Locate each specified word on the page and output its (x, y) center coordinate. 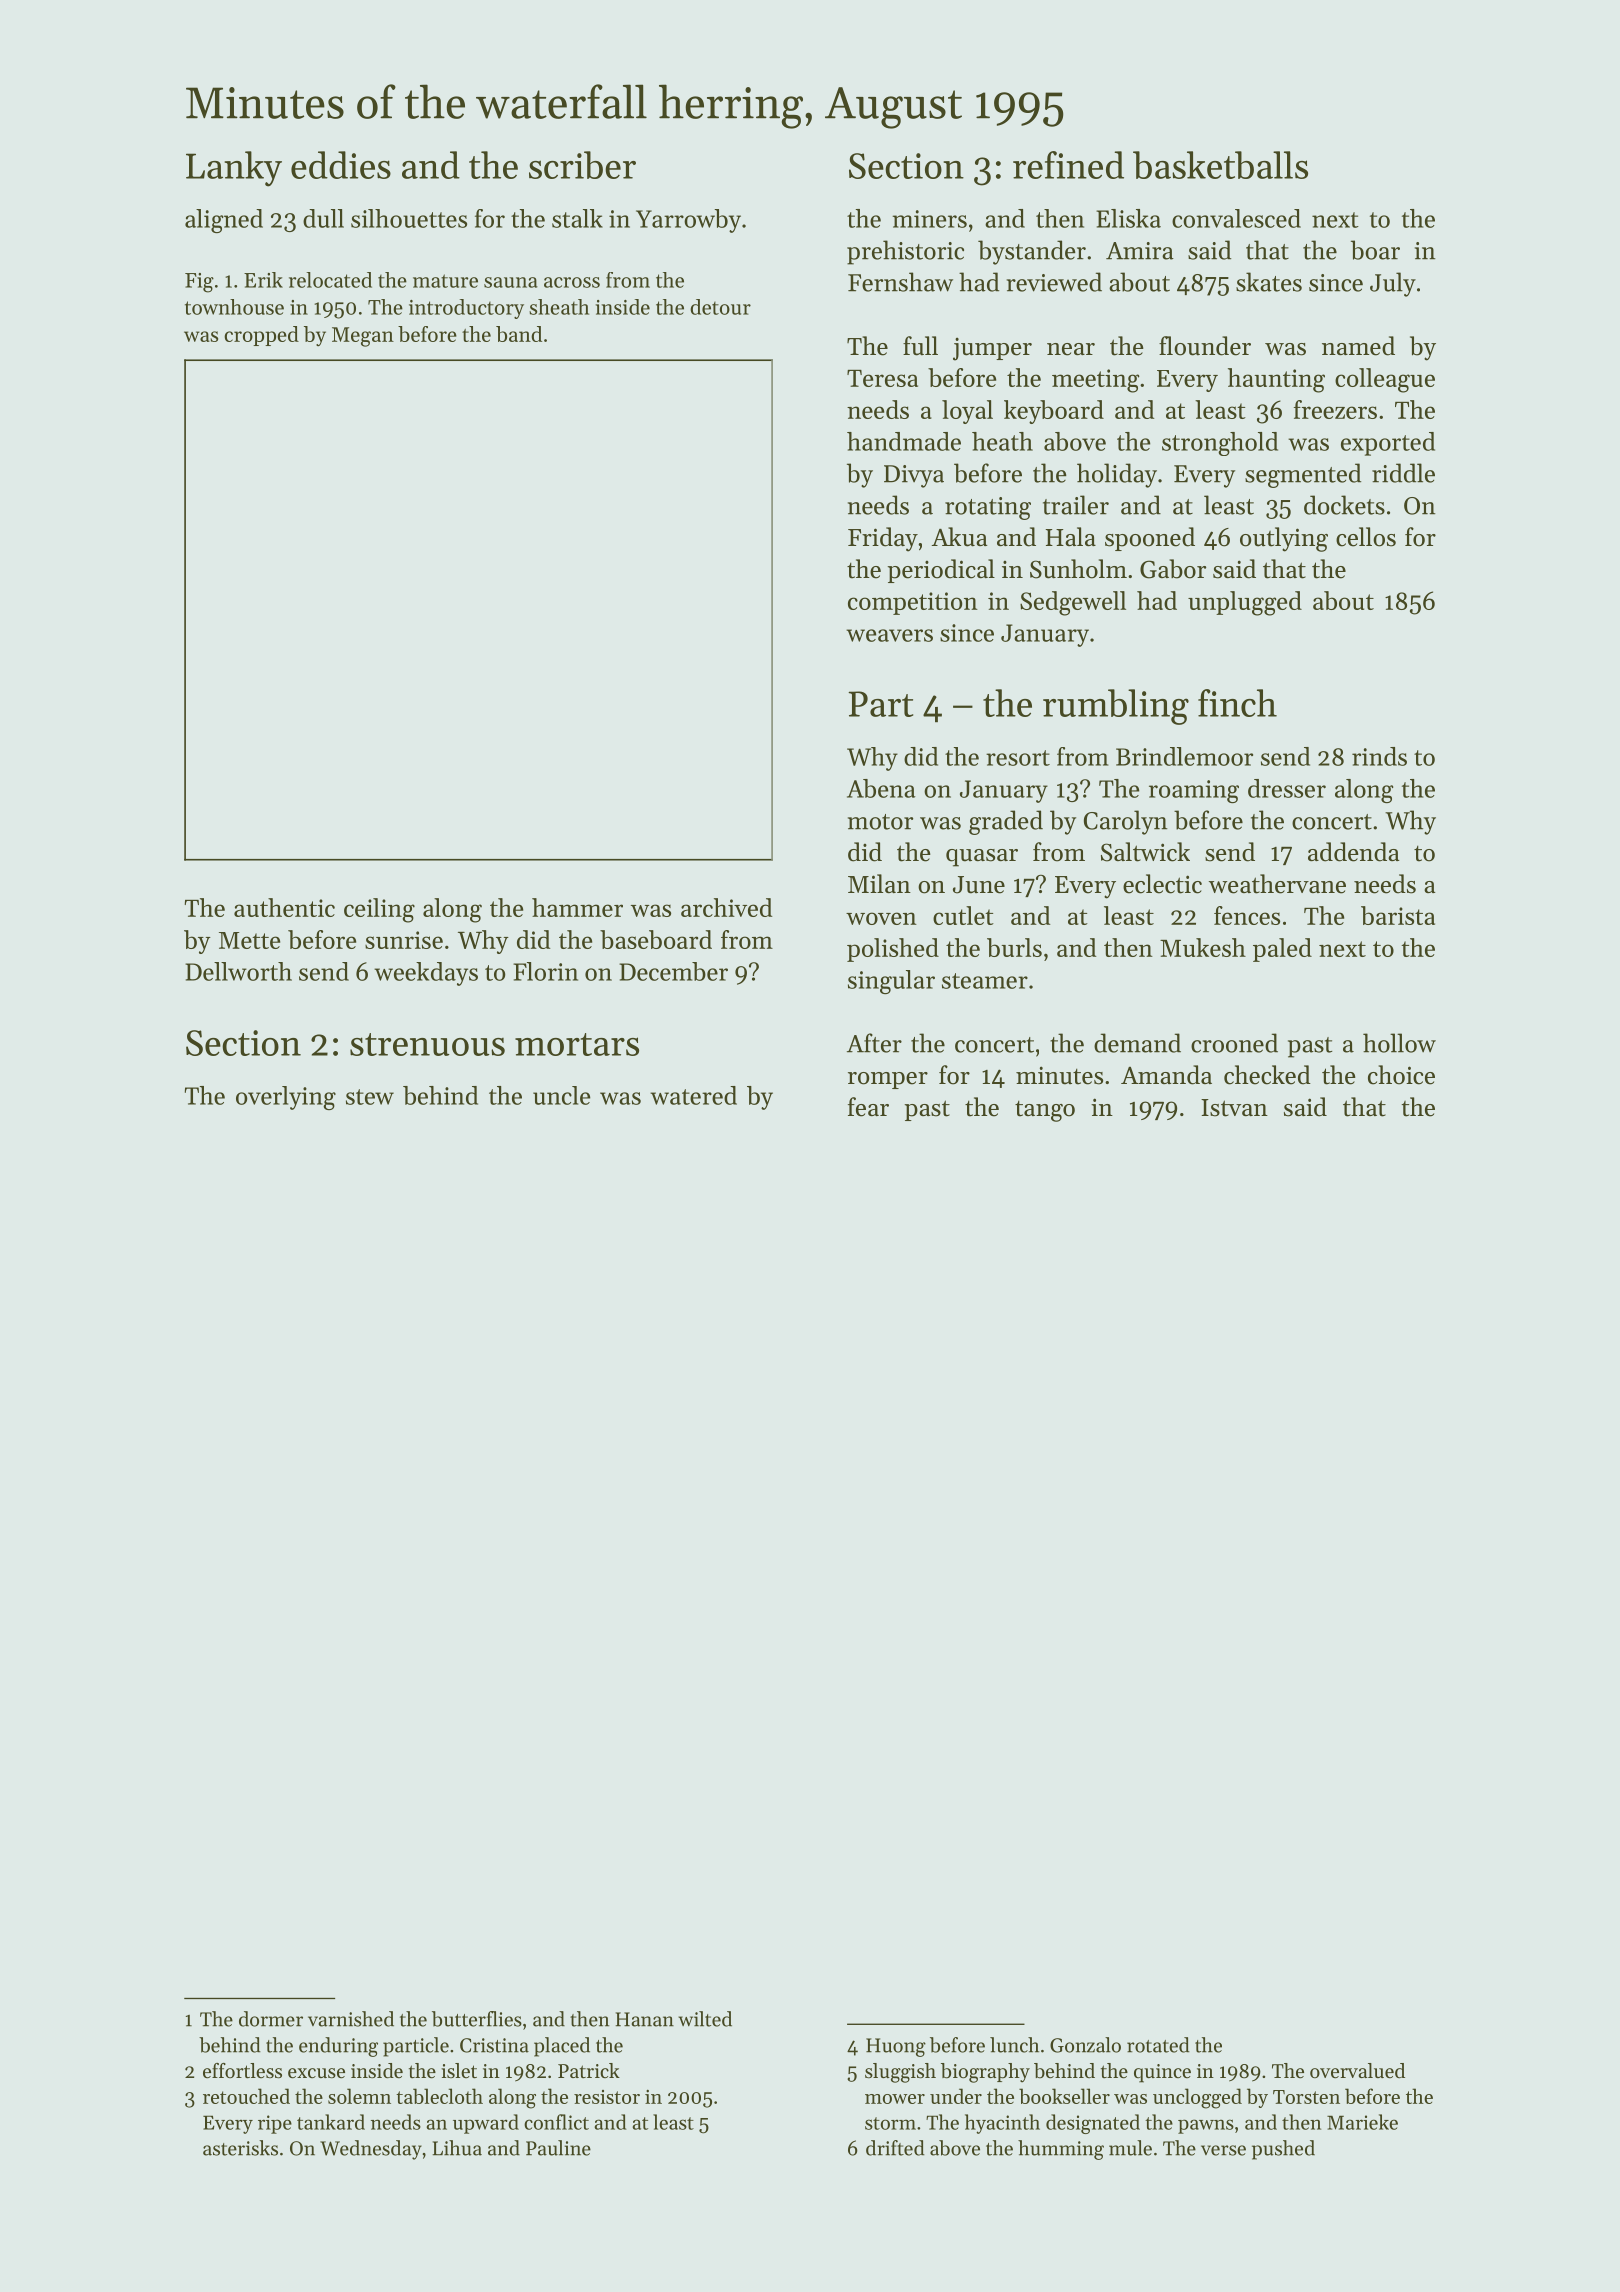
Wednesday (371, 2150)
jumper (992, 349)
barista (1398, 915)
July (1393, 284)
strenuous (427, 1044)
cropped (261, 336)
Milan (879, 883)
